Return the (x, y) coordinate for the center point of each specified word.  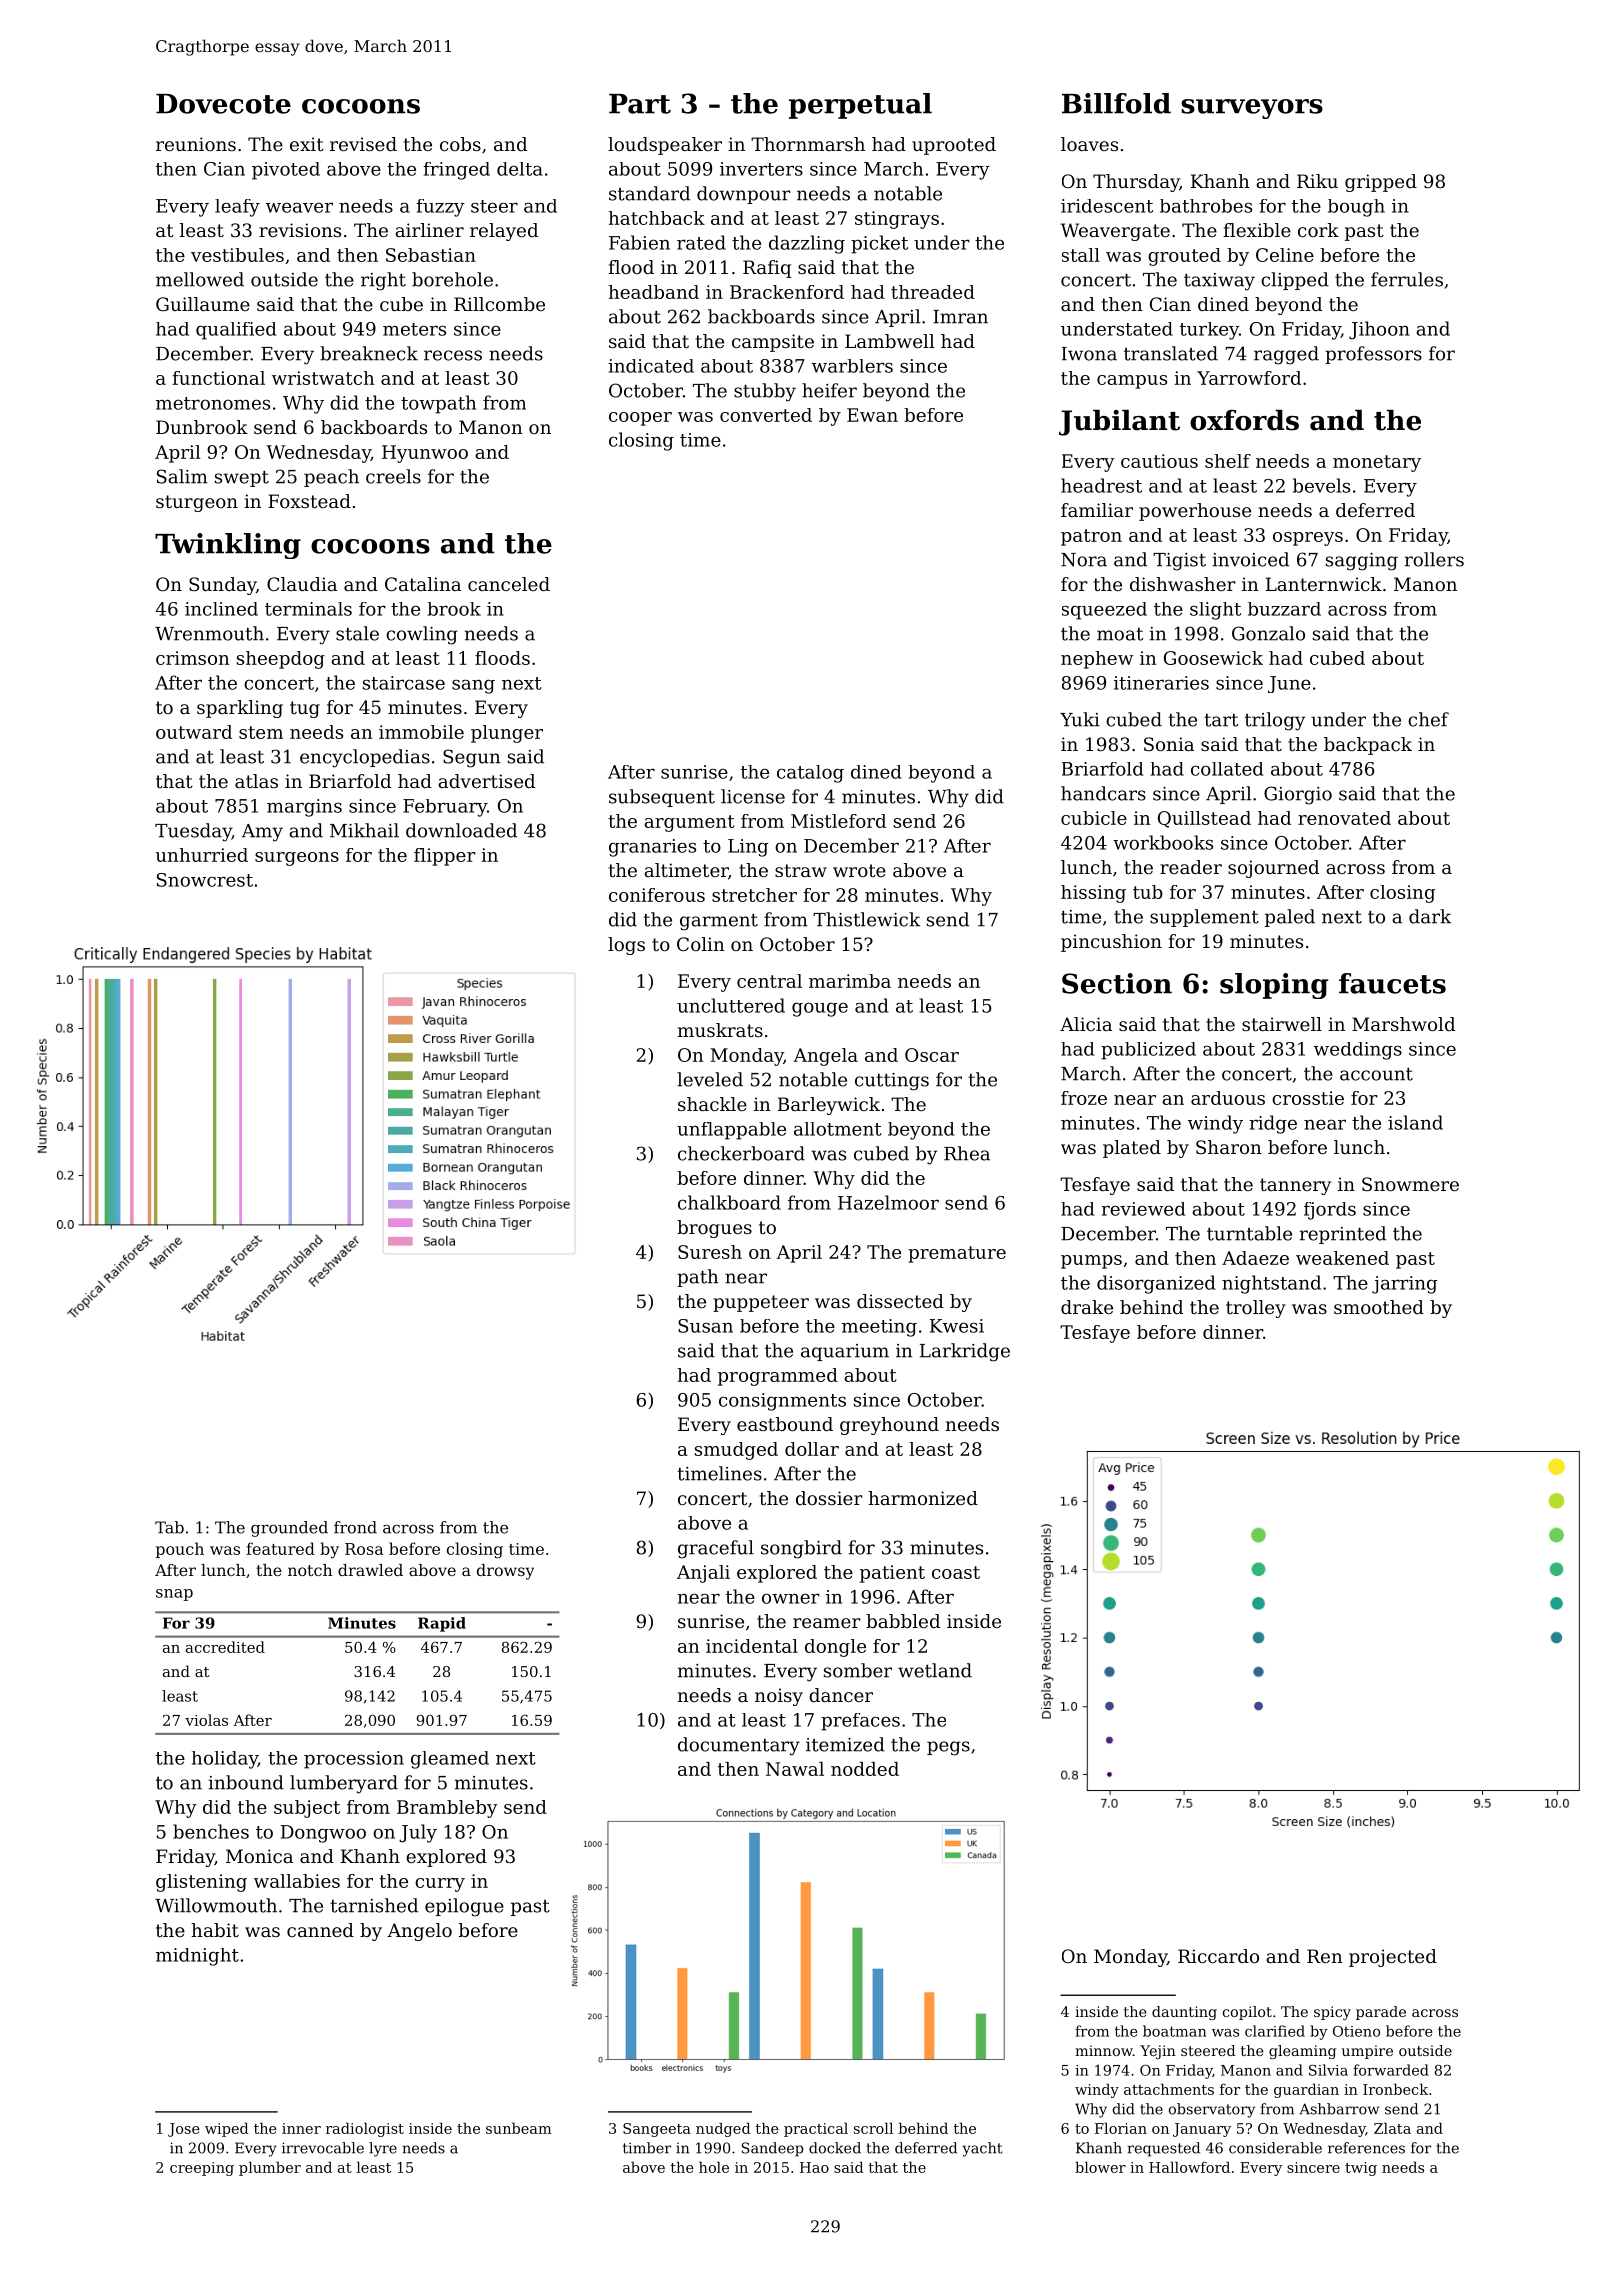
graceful (716, 1549)
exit (307, 144)
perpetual (860, 106)
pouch (180, 1550)
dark (1430, 916)
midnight (197, 1957)
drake (1087, 1307)
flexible (1257, 230)
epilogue (464, 1907)
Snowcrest (205, 880)
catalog (810, 774)
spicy (1332, 2013)
